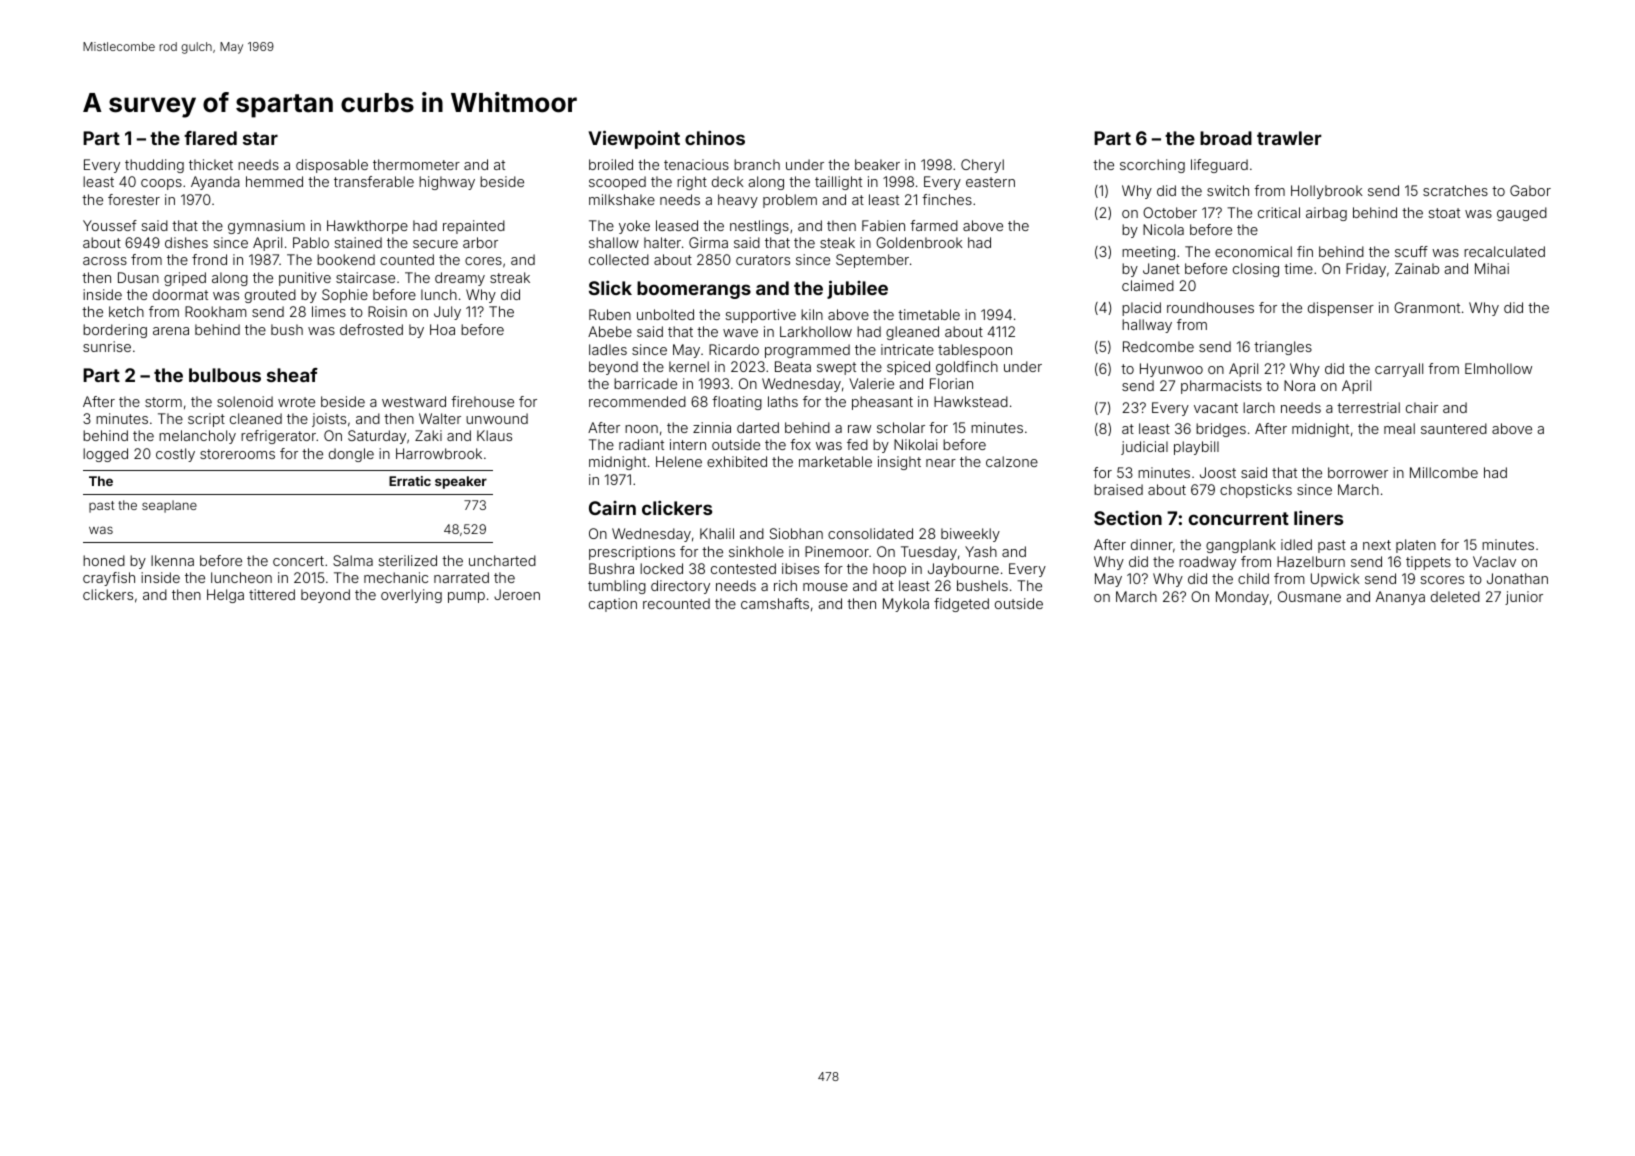 This image has height=1156, width=1635. I want to click on carryall, so click(1399, 370).
